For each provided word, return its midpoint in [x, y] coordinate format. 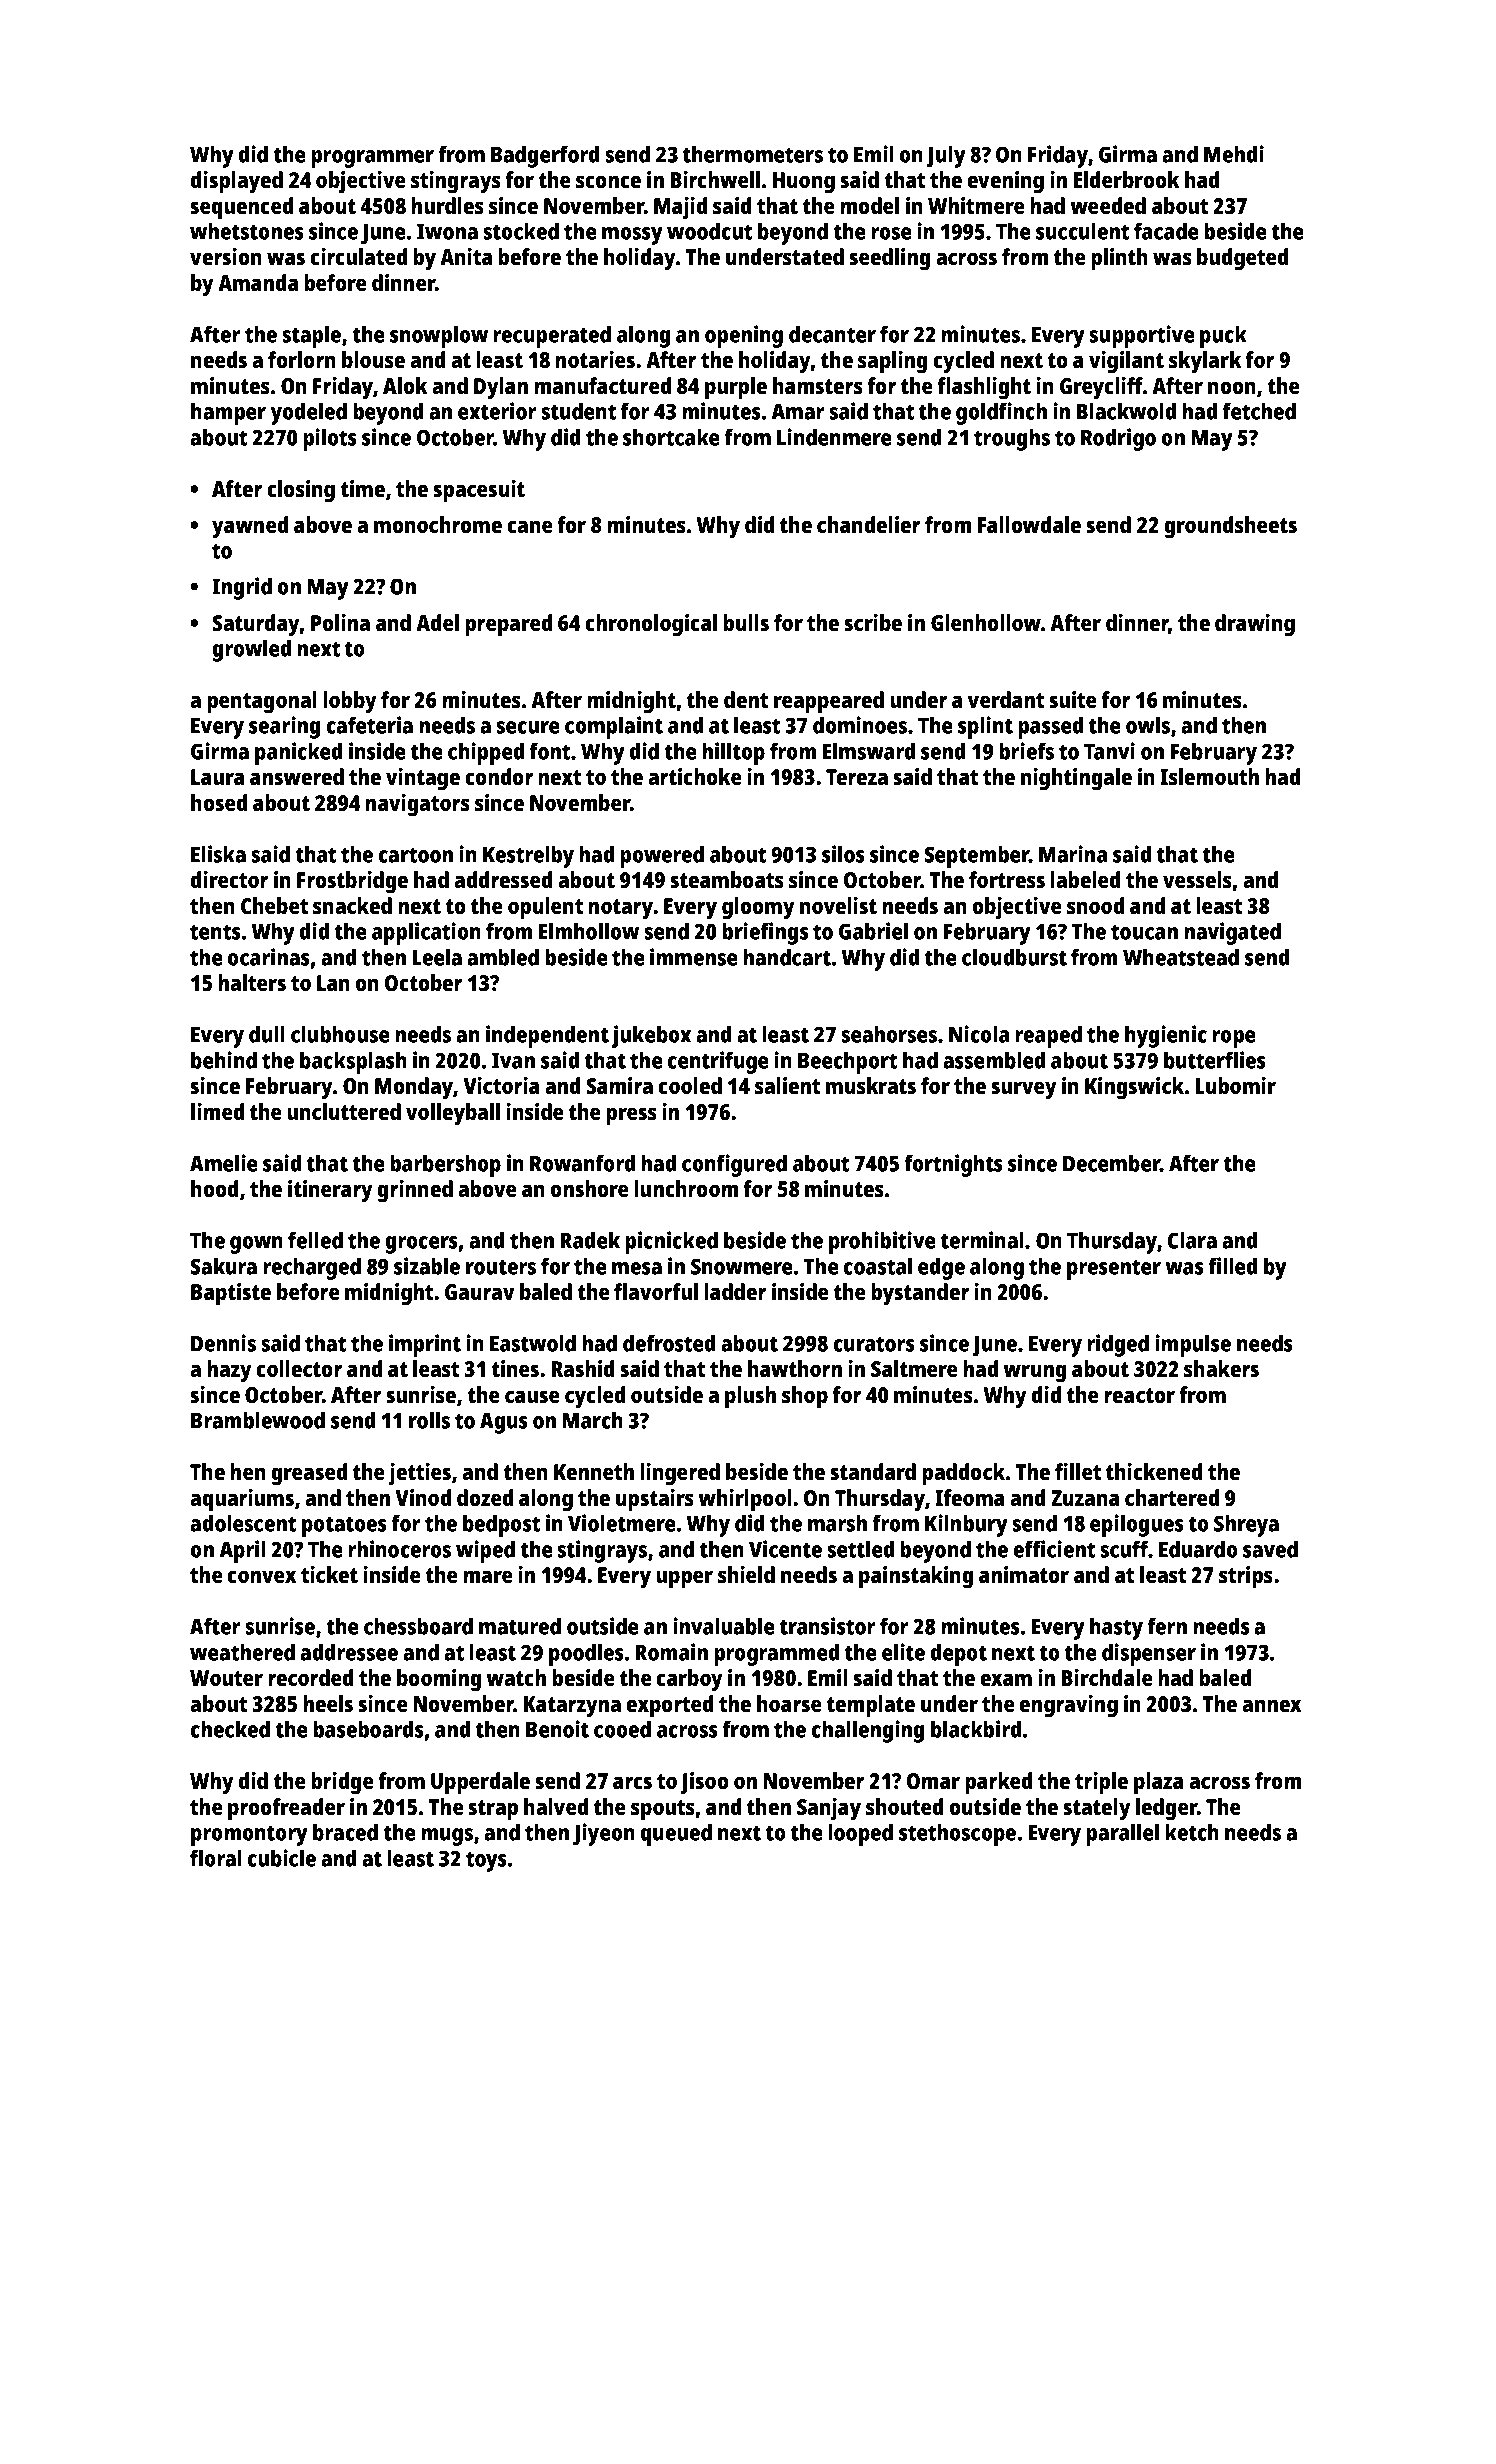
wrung [1035, 1373]
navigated [1232, 933]
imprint [425, 1345]
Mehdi [1234, 154]
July [946, 157]
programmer [372, 159]
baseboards [368, 1729]
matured [520, 1626]
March [593, 1420]
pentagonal [262, 702]
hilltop [733, 753]
